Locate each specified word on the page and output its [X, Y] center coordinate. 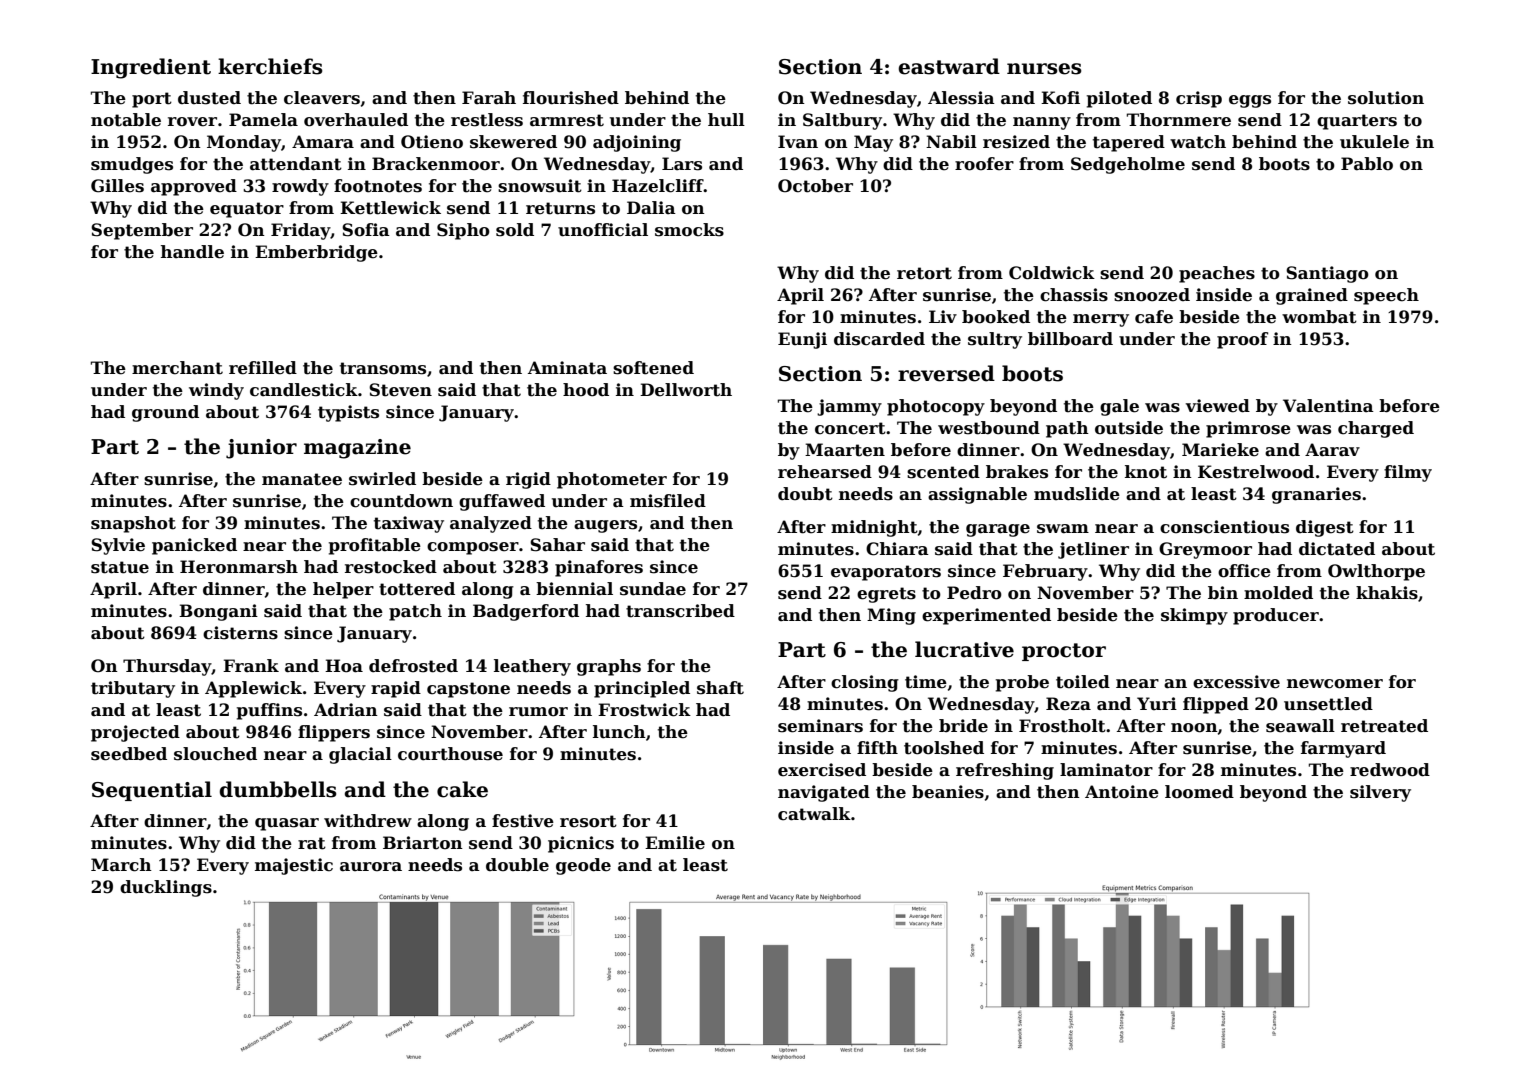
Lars [682, 164]
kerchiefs [270, 66]
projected [135, 733]
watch [1198, 142]
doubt [805, 494]
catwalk [814, 814]
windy [216, 391]
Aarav [1332, 450]
